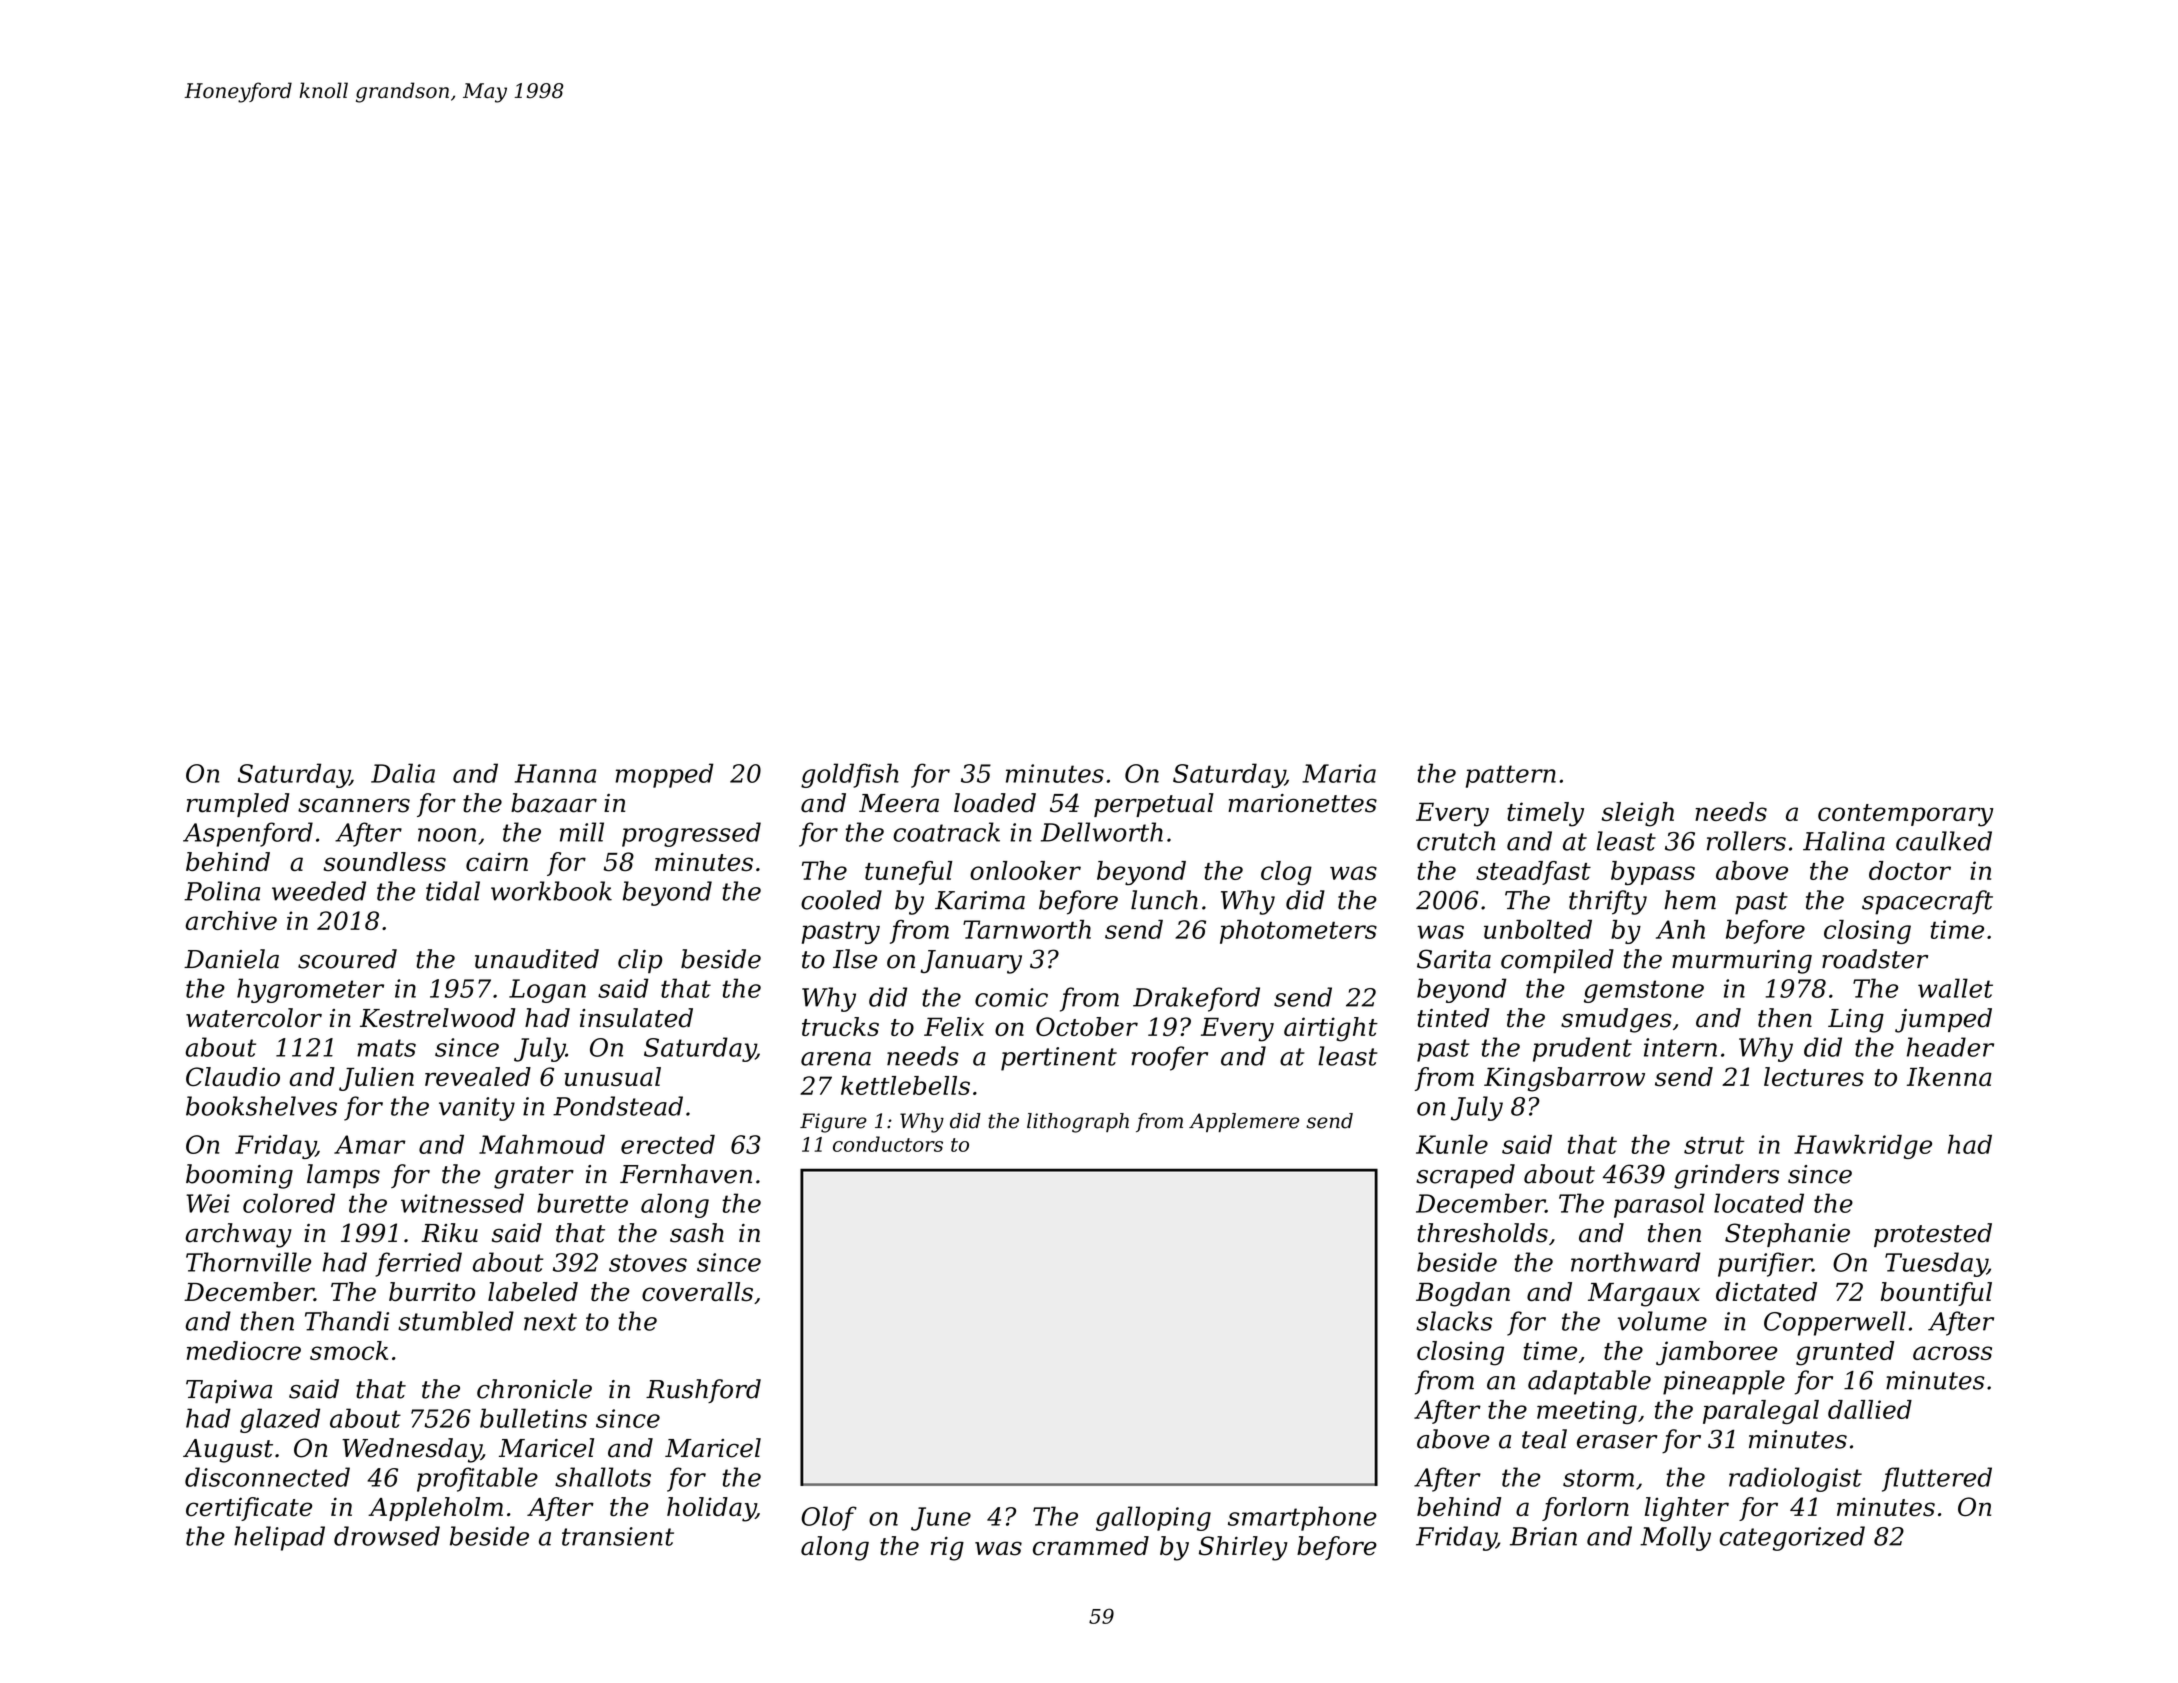  Describe the element at coordinates (1483, 1233) in the screenshot. I see `thresholds` at that location.
